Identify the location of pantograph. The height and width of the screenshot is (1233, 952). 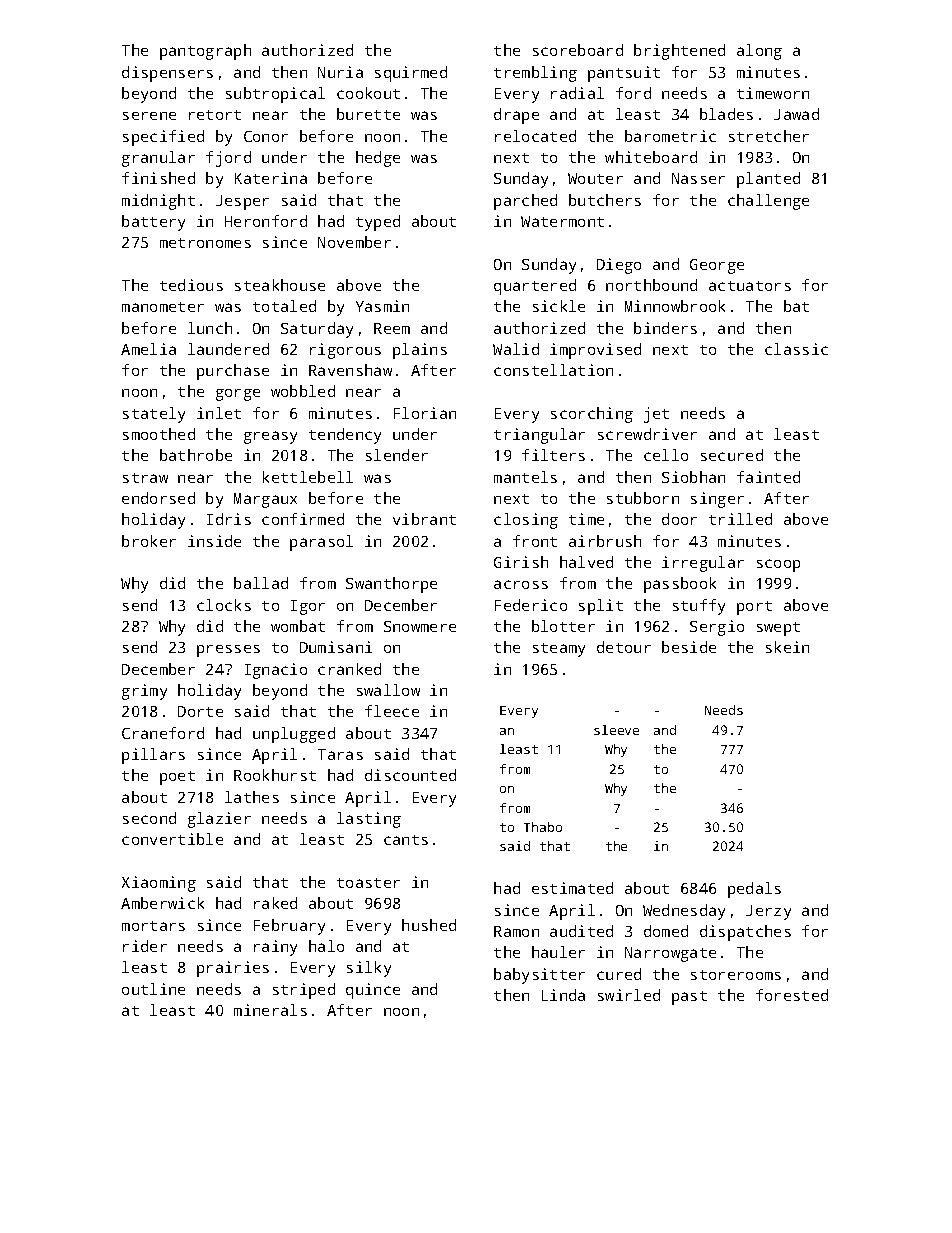
(205, 52).
